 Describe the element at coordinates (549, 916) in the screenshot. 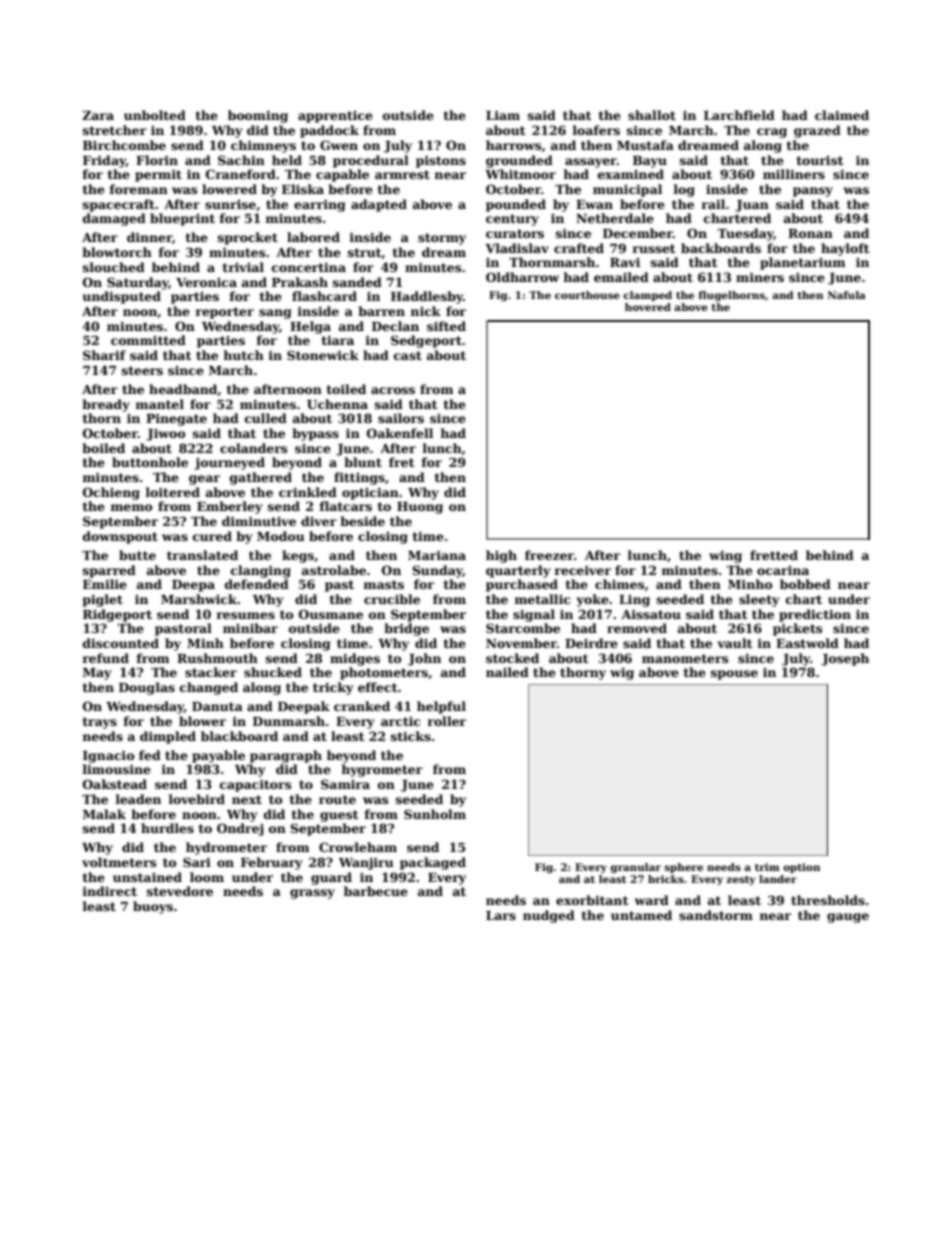

I see `nudged` at that location.
